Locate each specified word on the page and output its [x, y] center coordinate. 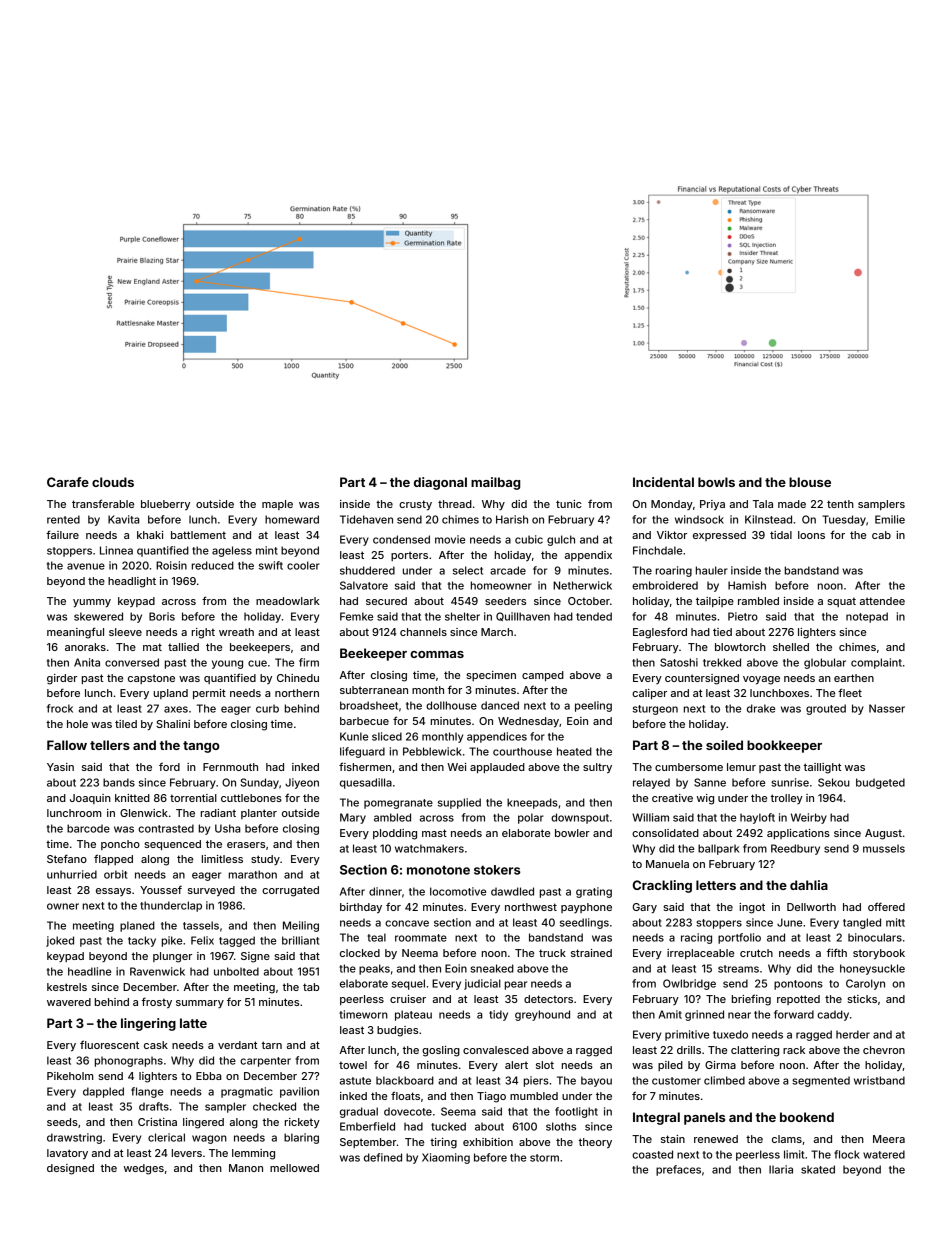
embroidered [665, 585]
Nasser [887, 708]
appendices [497, 737]
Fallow [67, 745]
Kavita [123, 519]
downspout [580, 818]
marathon [253, 874]
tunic [569, 504]
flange [147, 1092]
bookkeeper [784, 746]
